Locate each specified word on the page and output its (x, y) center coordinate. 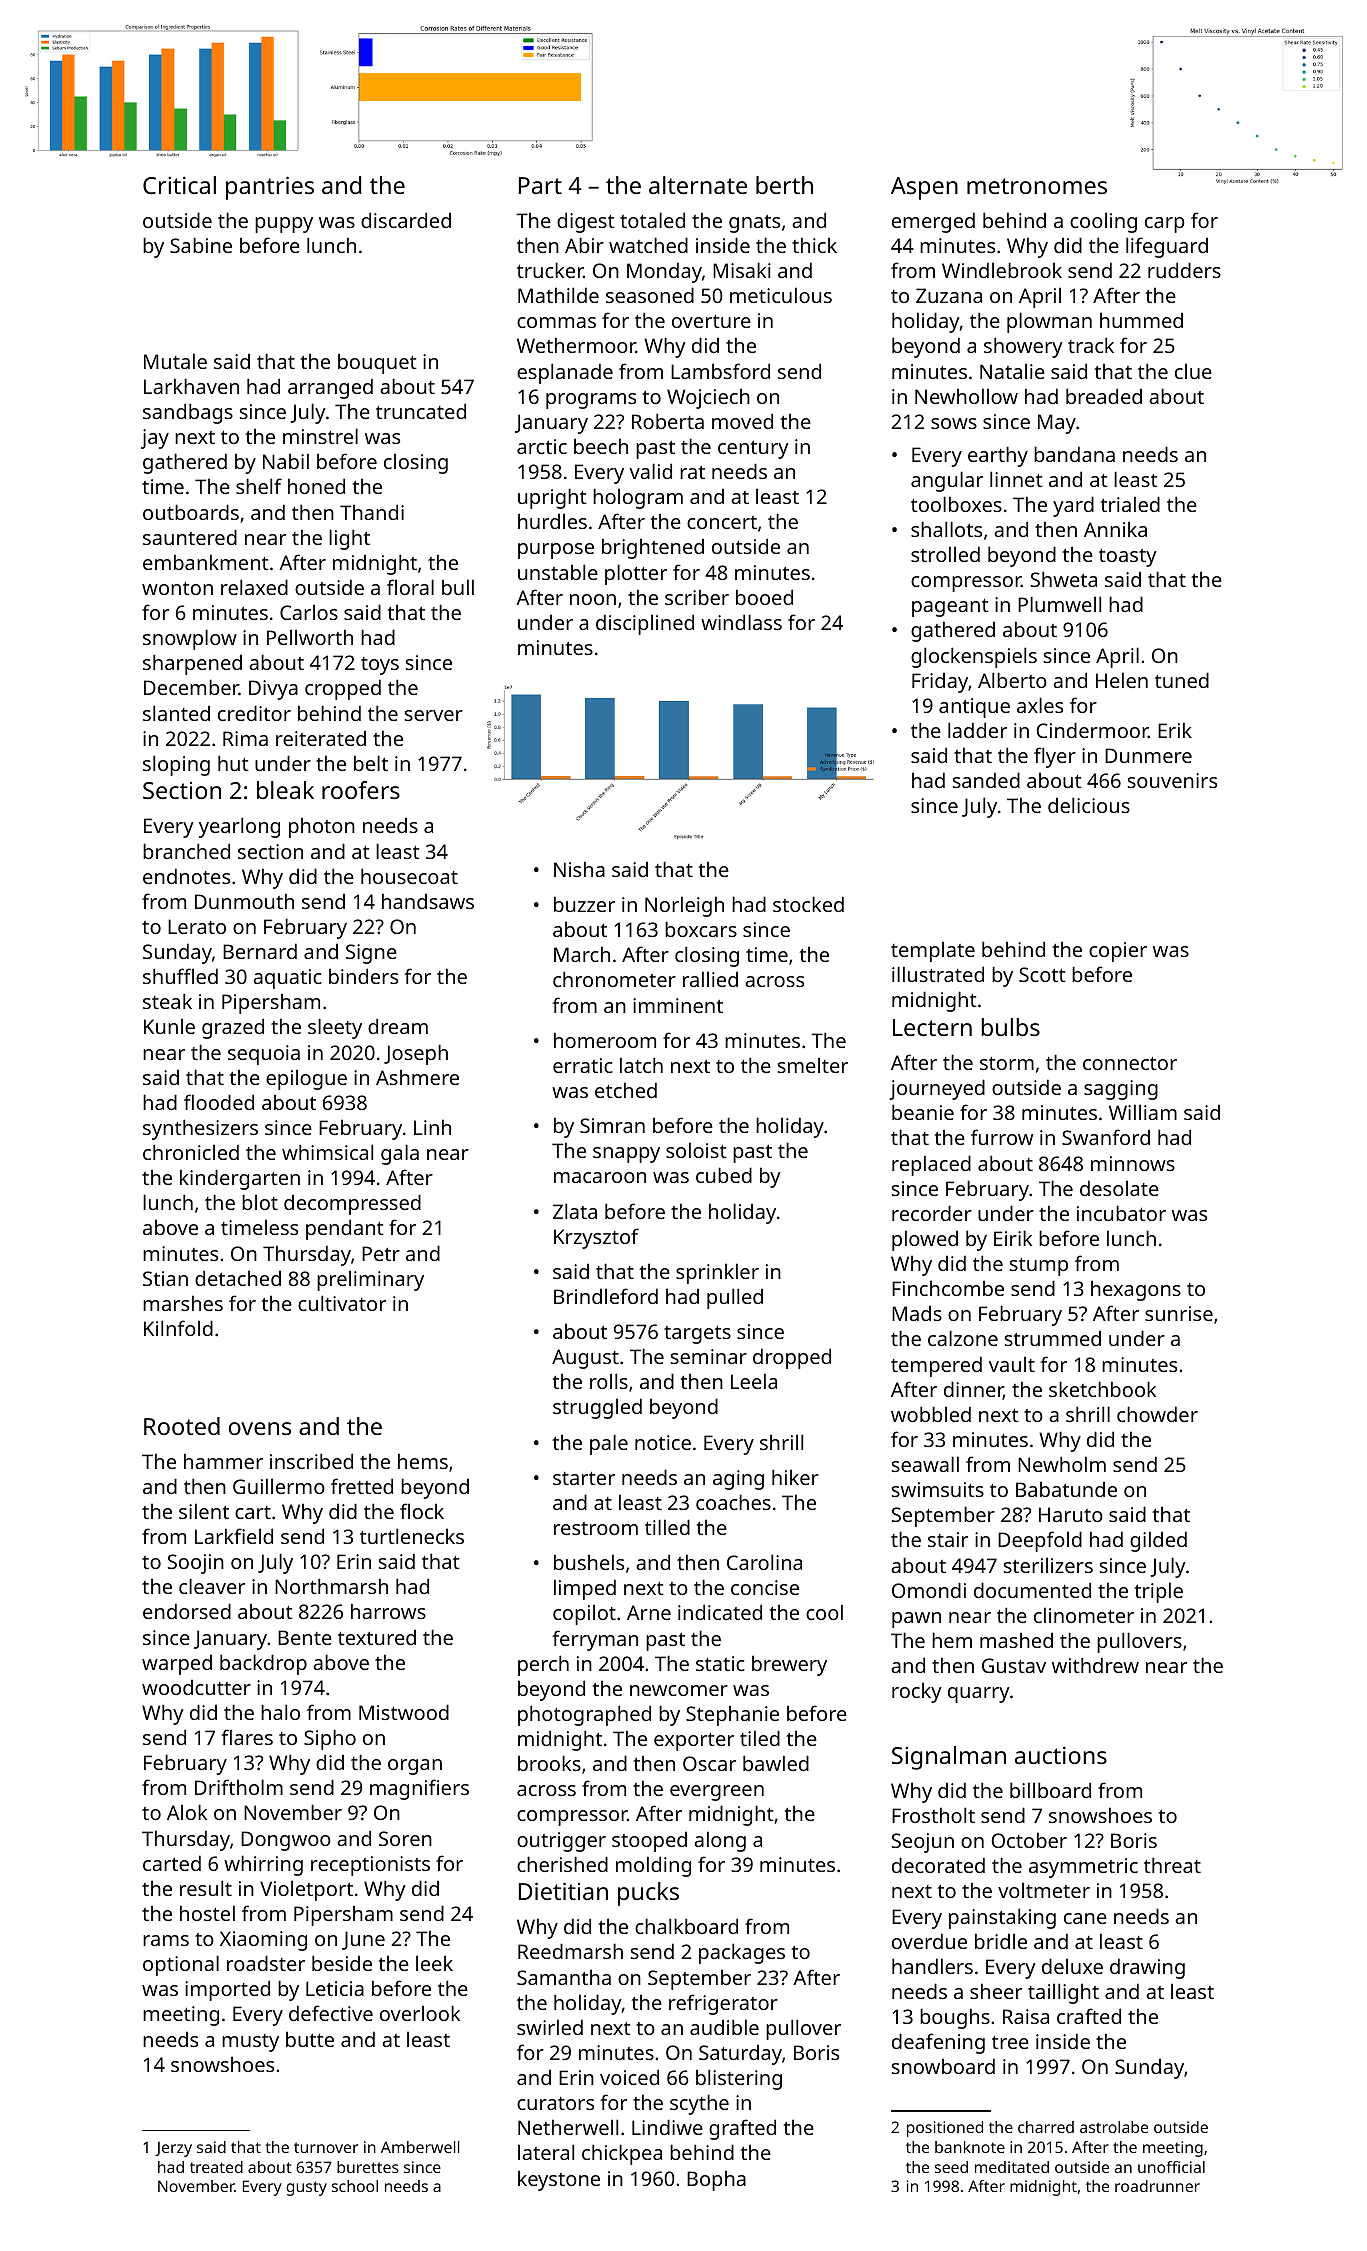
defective (331, 2013)
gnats (754, 224)
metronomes (1037, 186)
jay (155, 439)
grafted (742, 2129)
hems (423, 1461)
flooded (219, 1102)
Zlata (575, 1211)
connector (1130, 1063)
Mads (917, 1313)
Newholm (1062, 1464)
